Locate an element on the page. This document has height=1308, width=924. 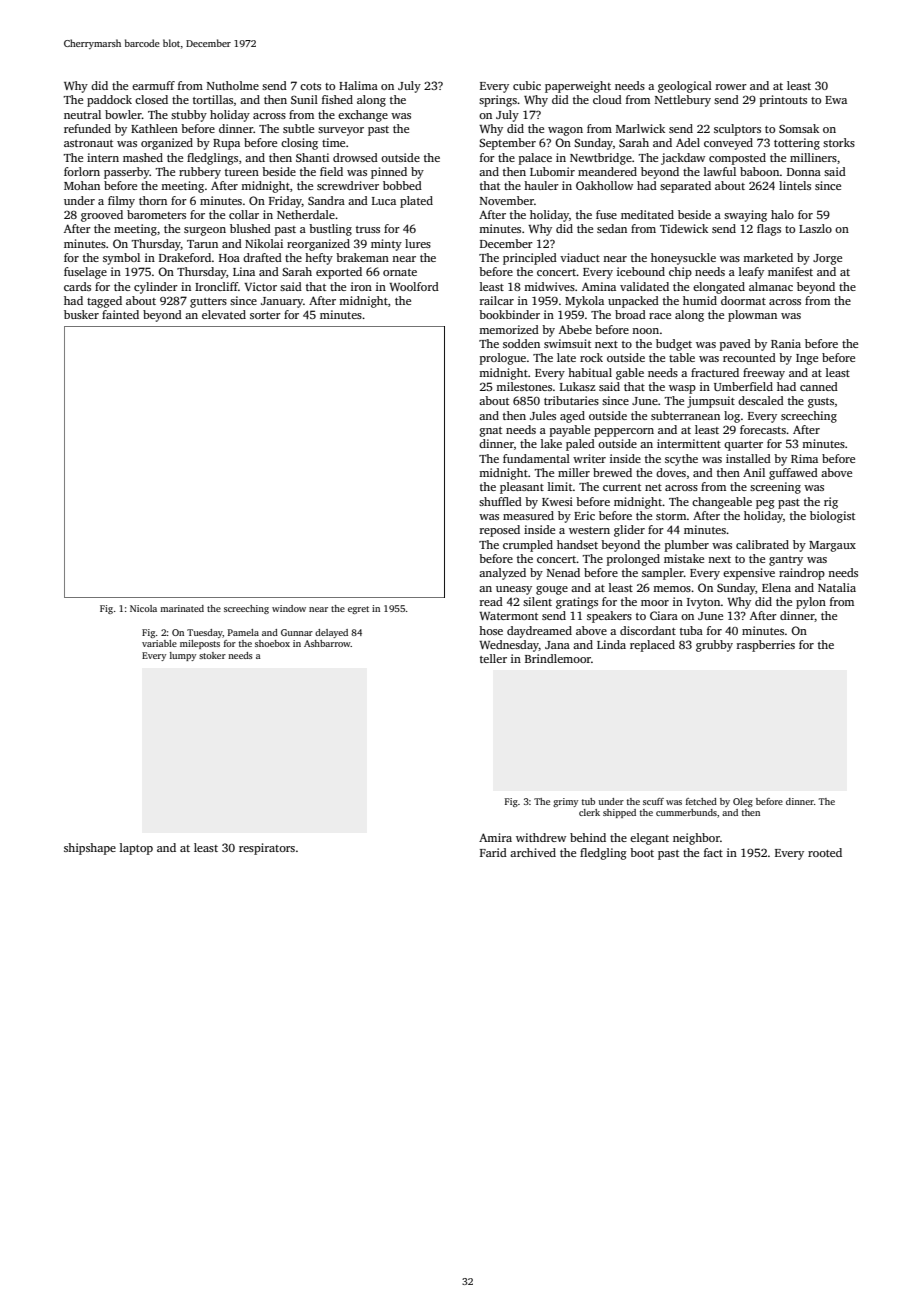
shipshape is located at coordinates (90, 849).
